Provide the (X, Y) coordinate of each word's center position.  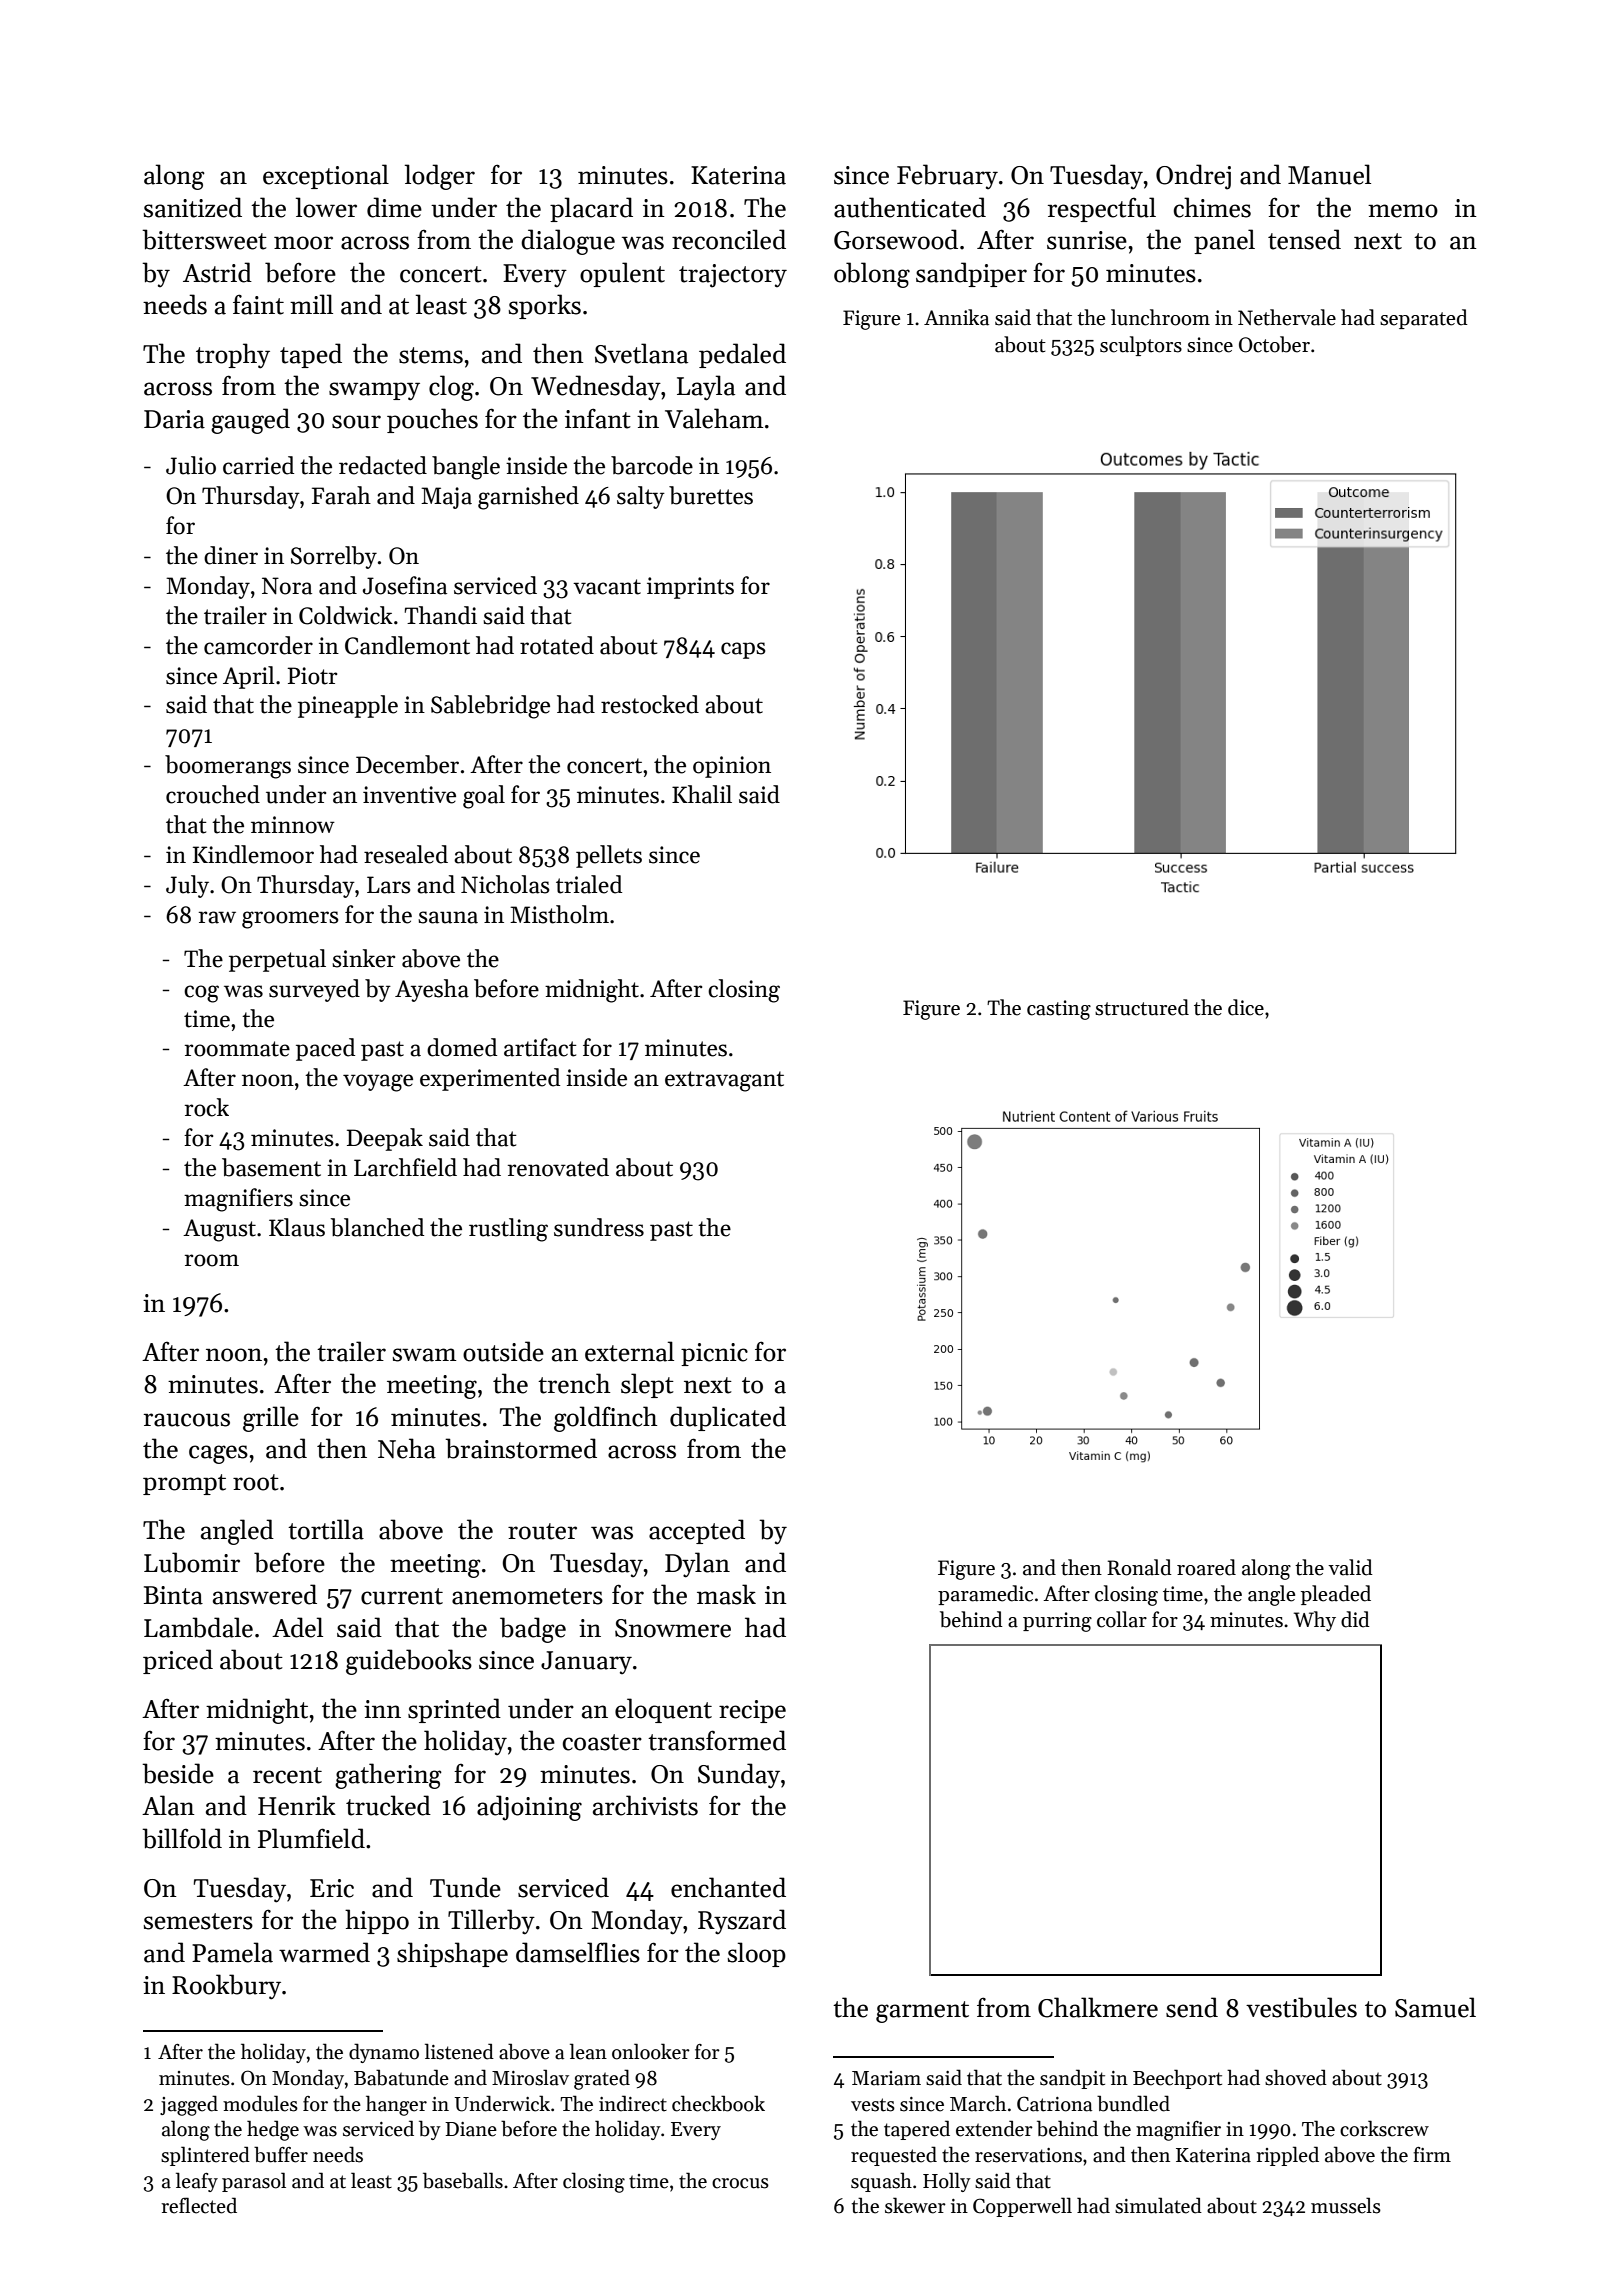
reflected (199, 2205)
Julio (191, 465)
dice (1246, 1007)
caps (743, 650)
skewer (915, 2205)
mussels (1346, 2205)
